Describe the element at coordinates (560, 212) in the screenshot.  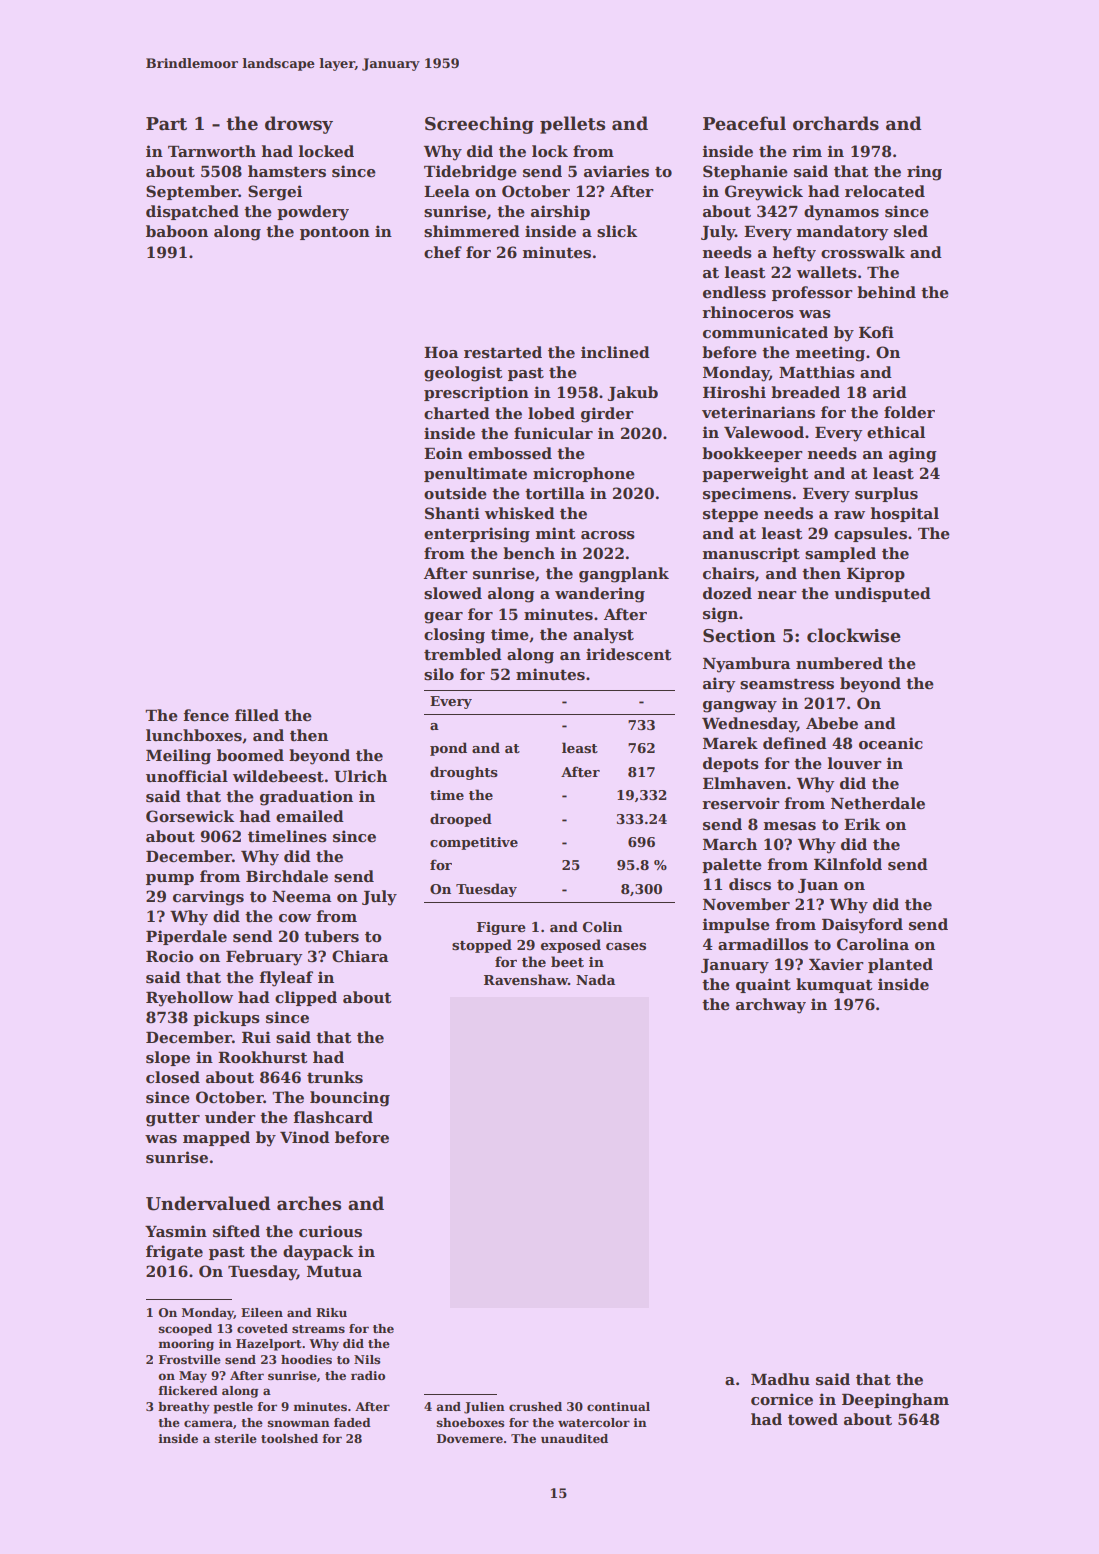
I see `airship` at that location.
